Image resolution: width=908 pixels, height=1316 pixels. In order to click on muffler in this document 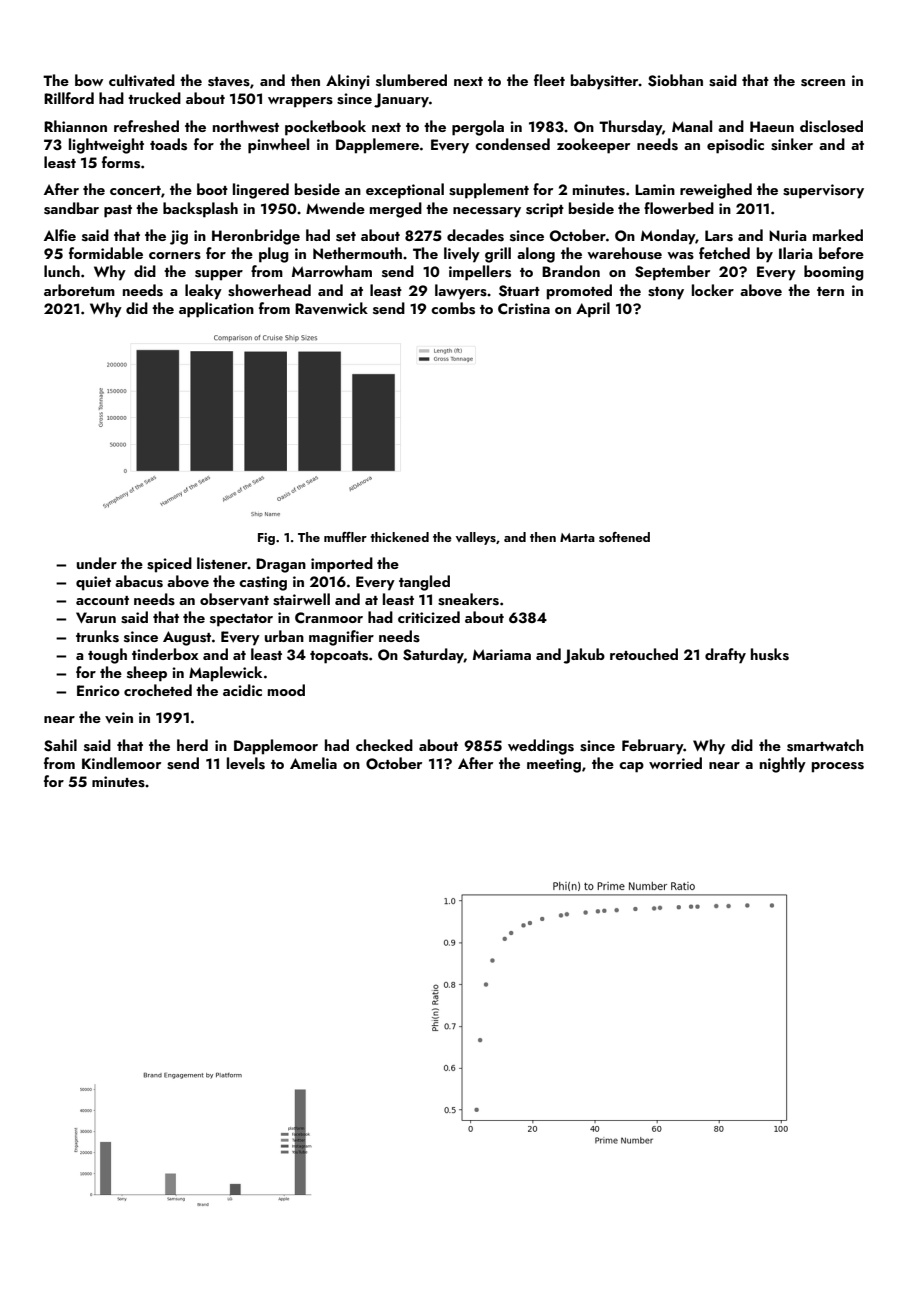, I will do `click(345, 537)`.
